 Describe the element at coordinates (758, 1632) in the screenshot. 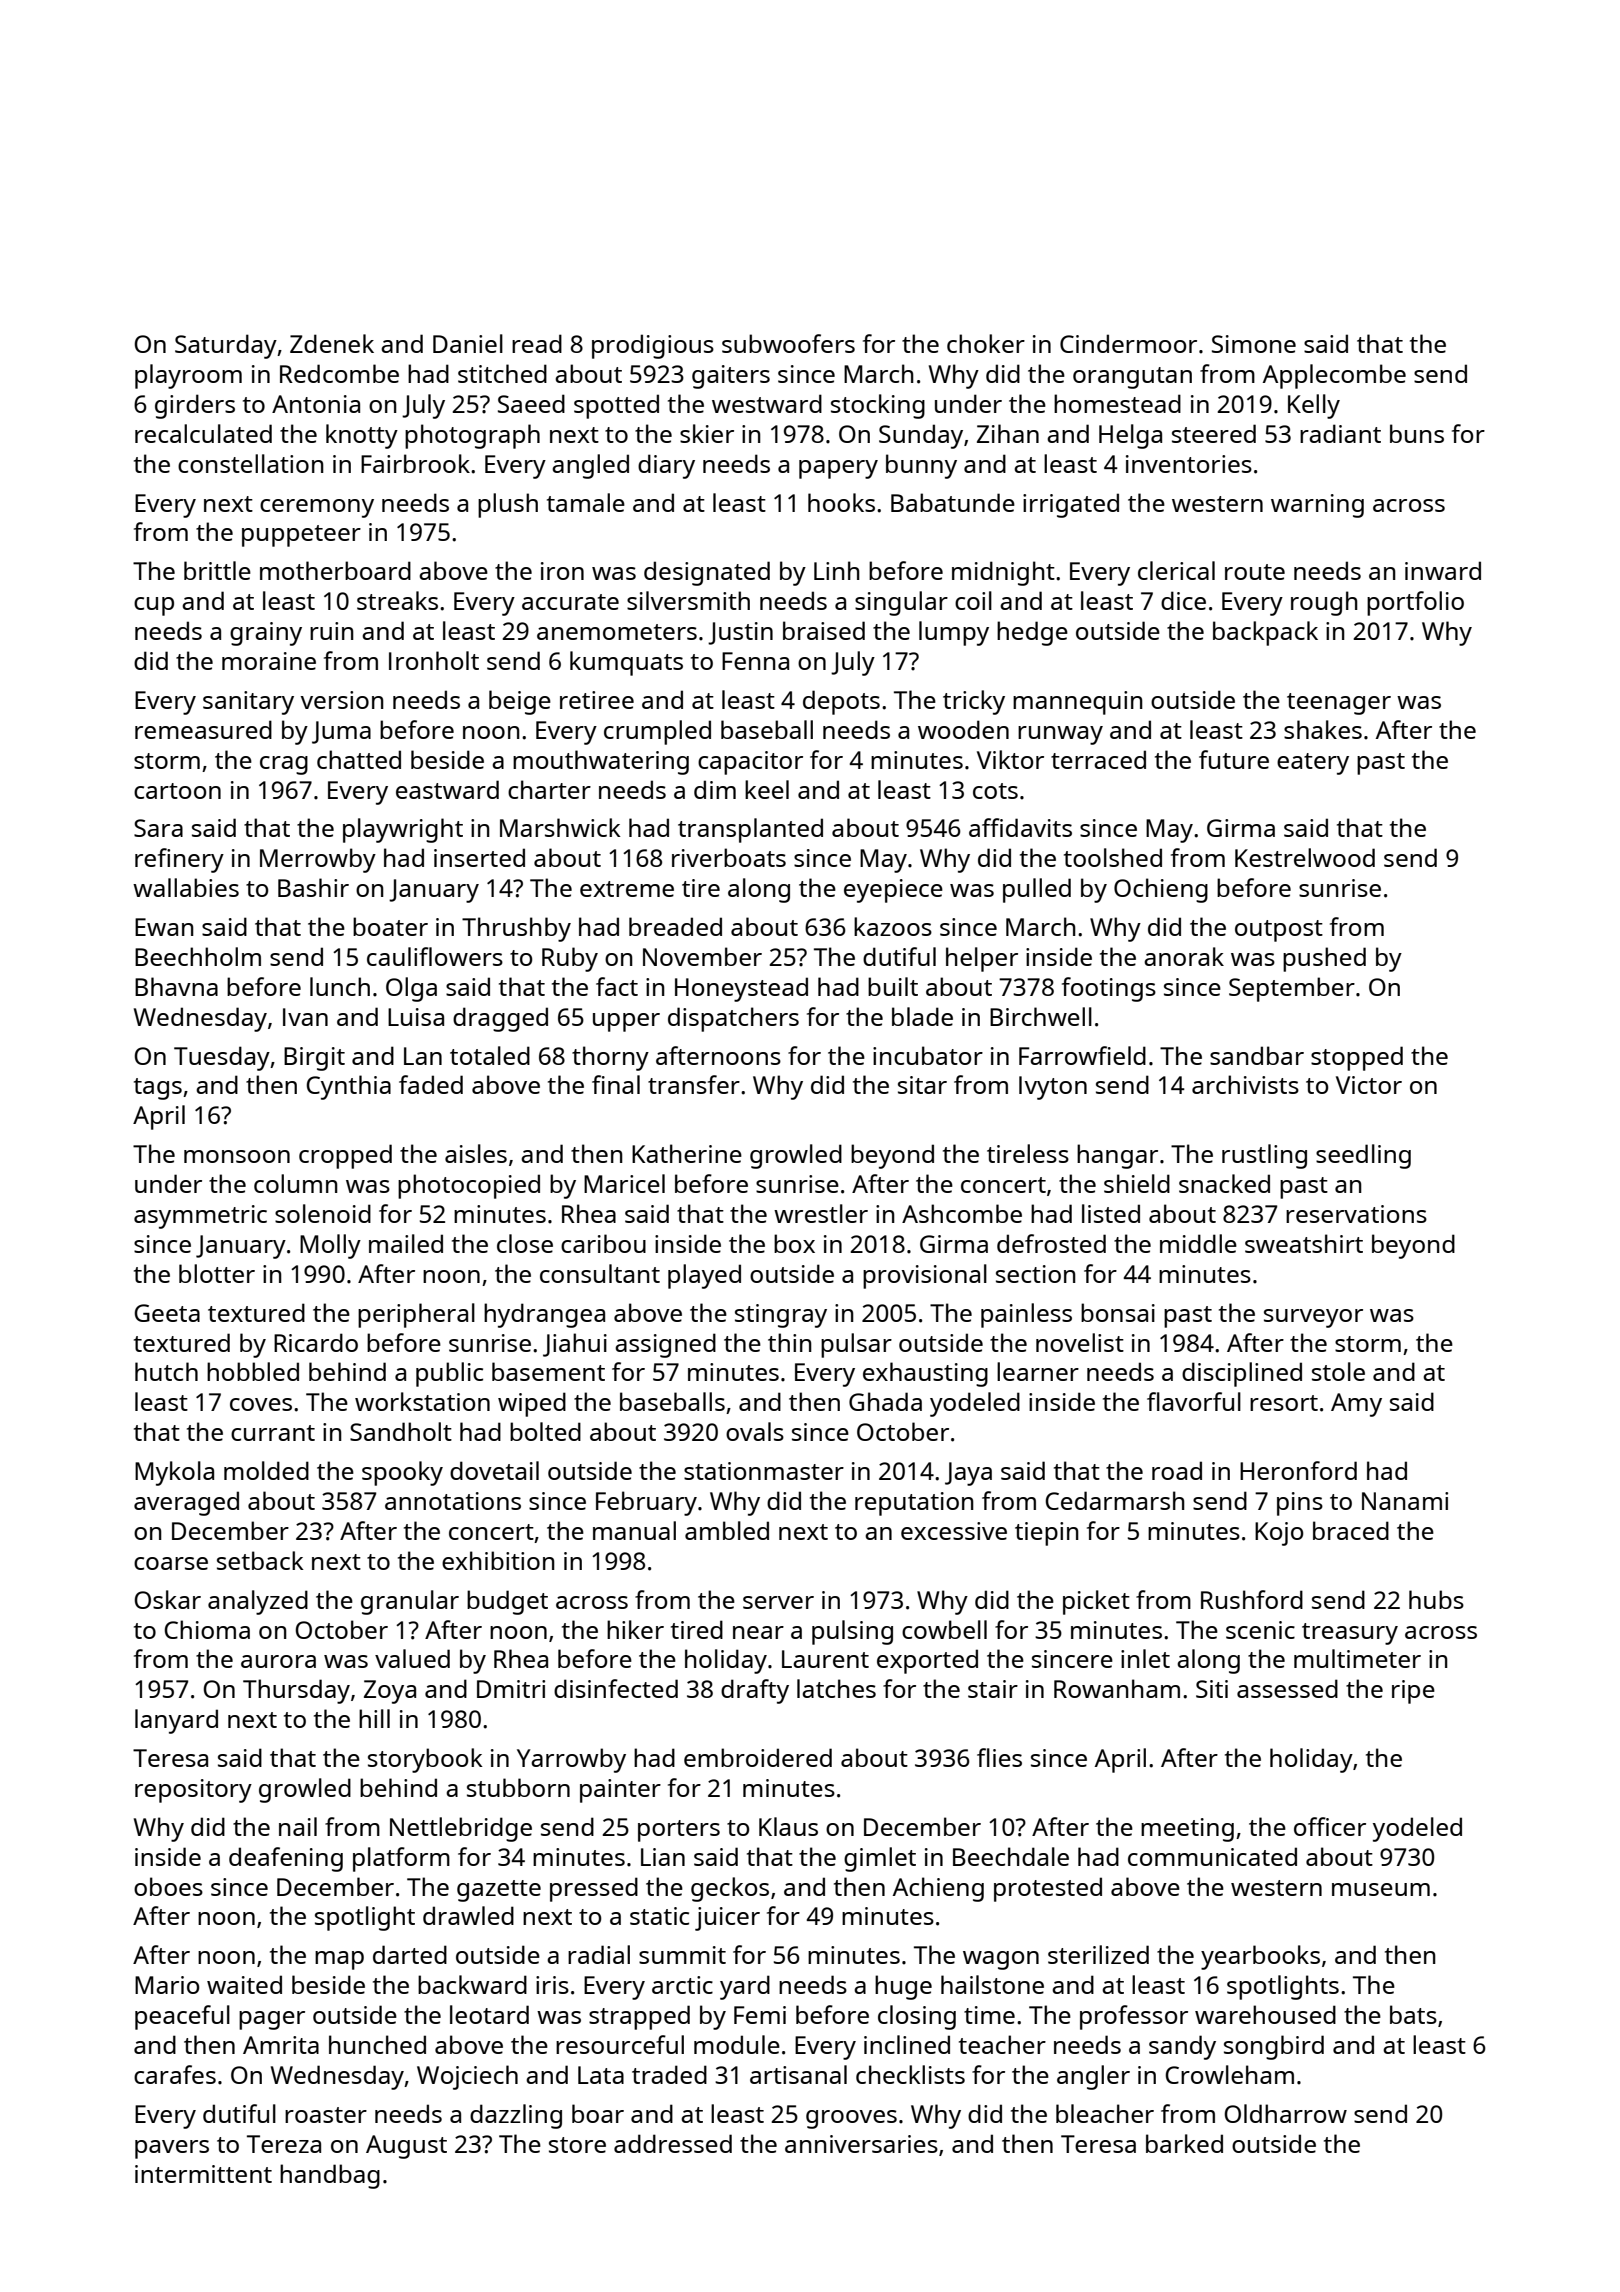

I see `near` at that location.
